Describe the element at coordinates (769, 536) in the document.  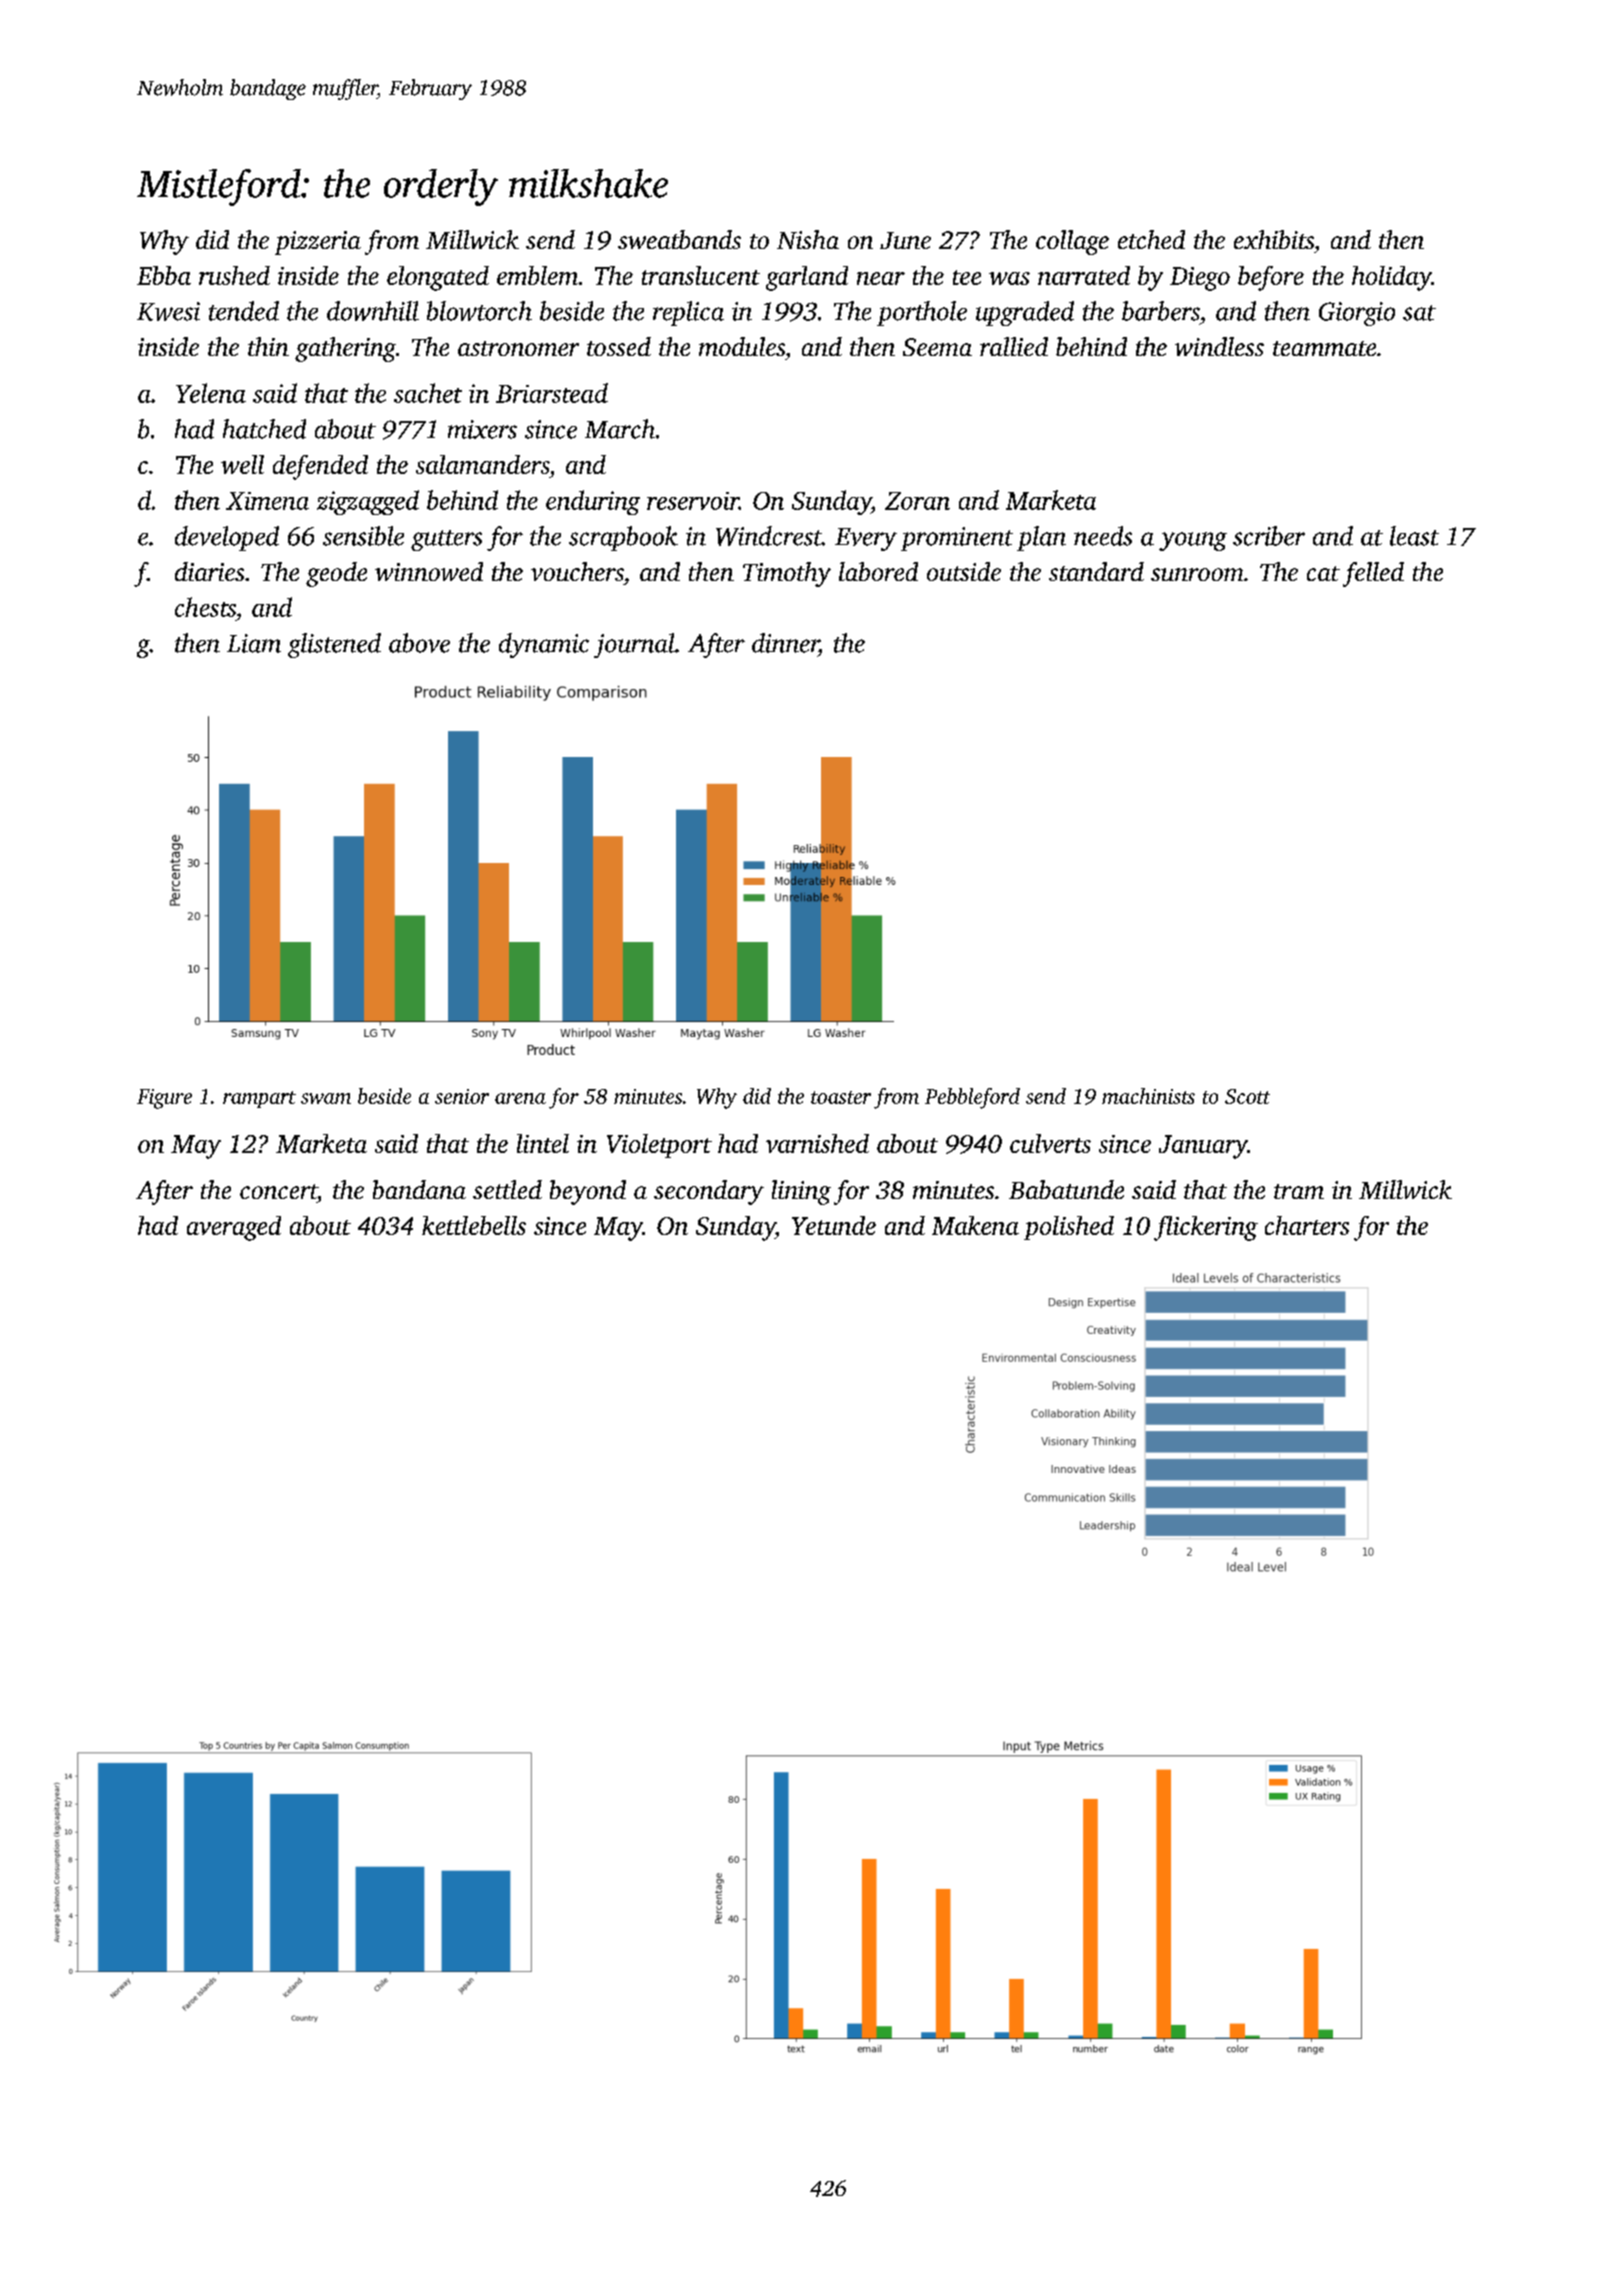
I see `Windcrest` at that location.
